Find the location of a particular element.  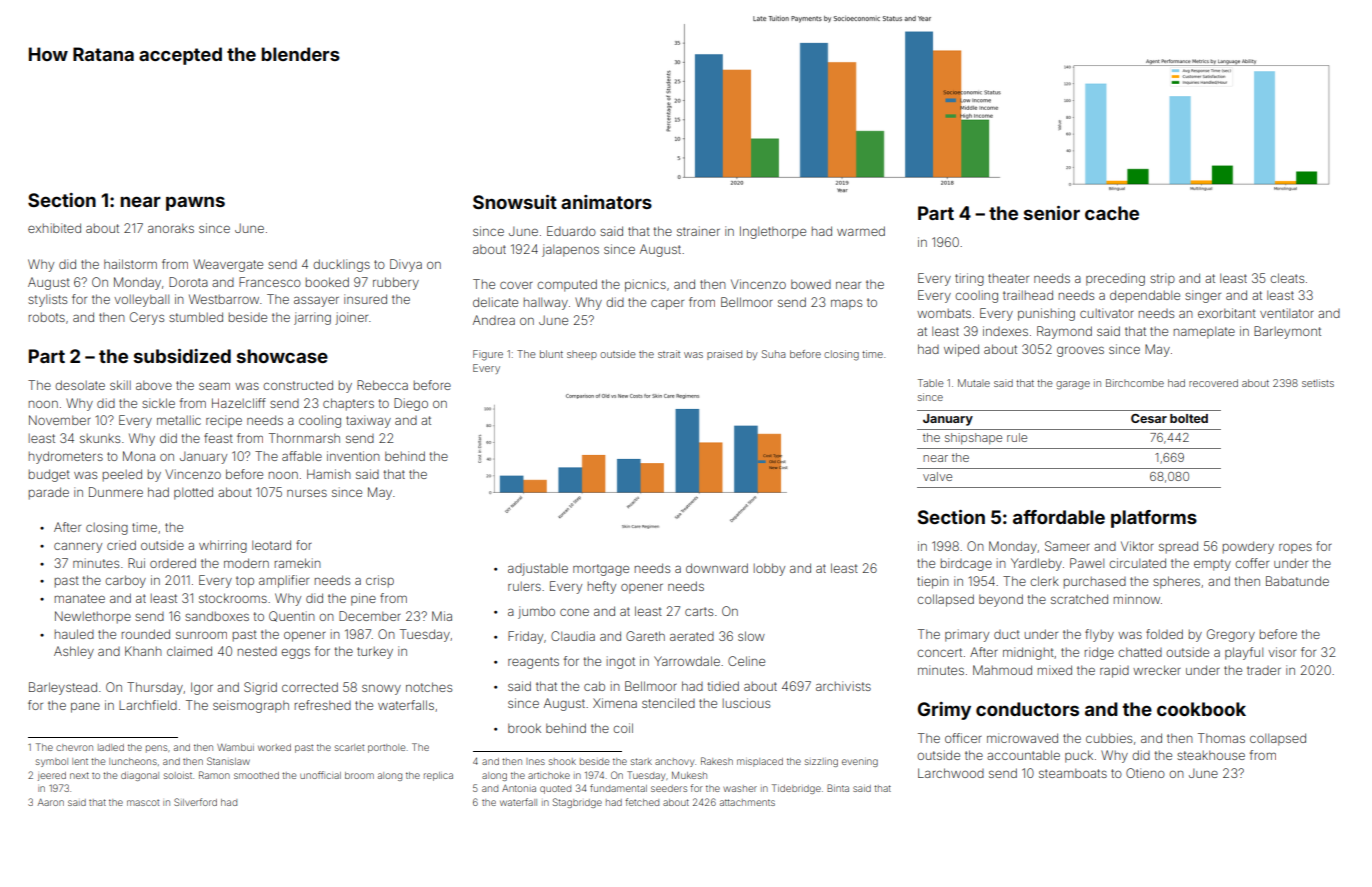

Cesar is located at coordinates (1149, 418).
